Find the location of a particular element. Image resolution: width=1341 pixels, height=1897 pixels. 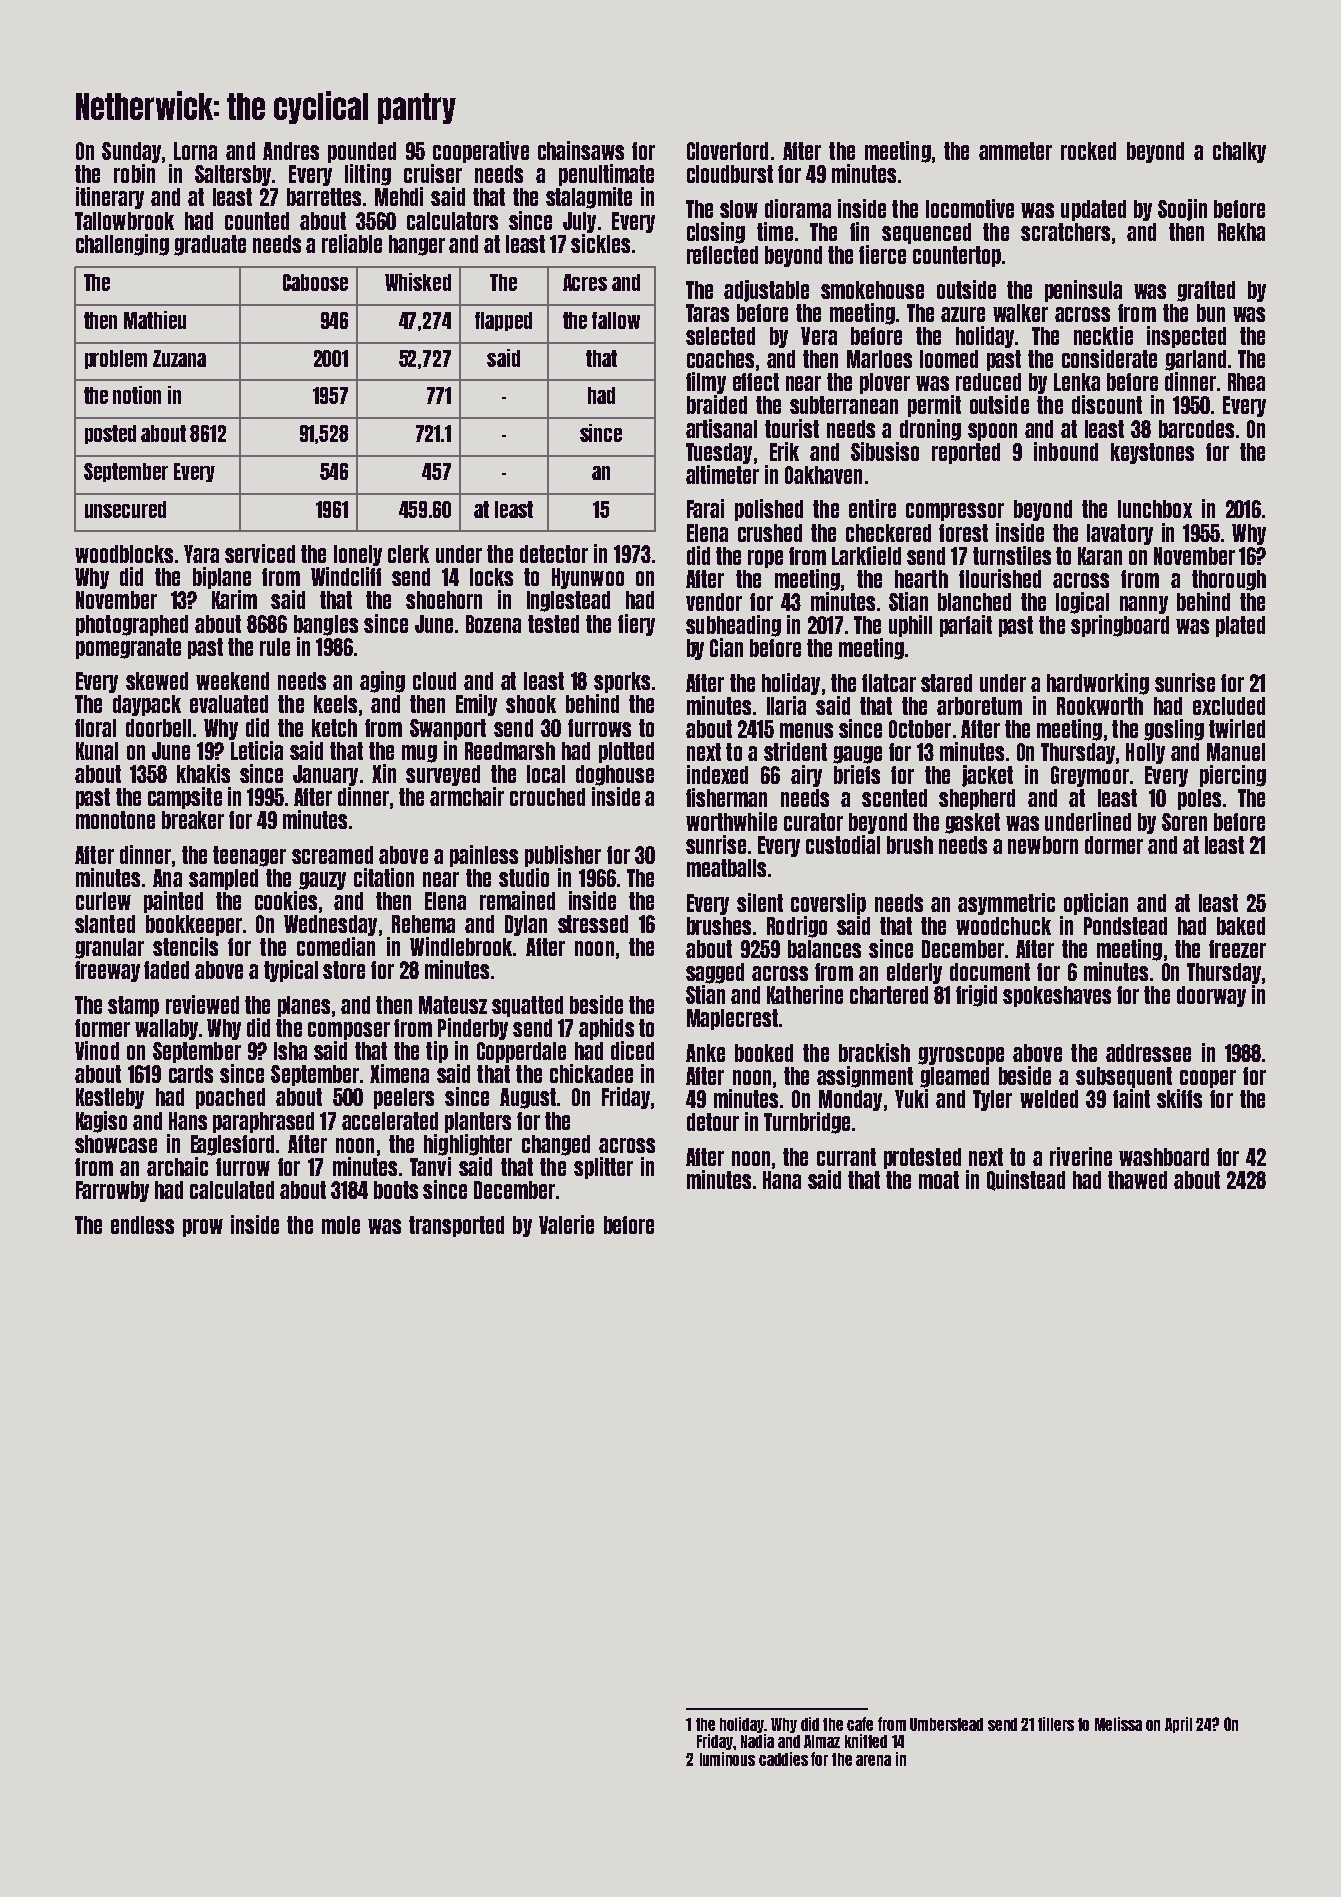

elderly is located at coordinates (914, 973).
